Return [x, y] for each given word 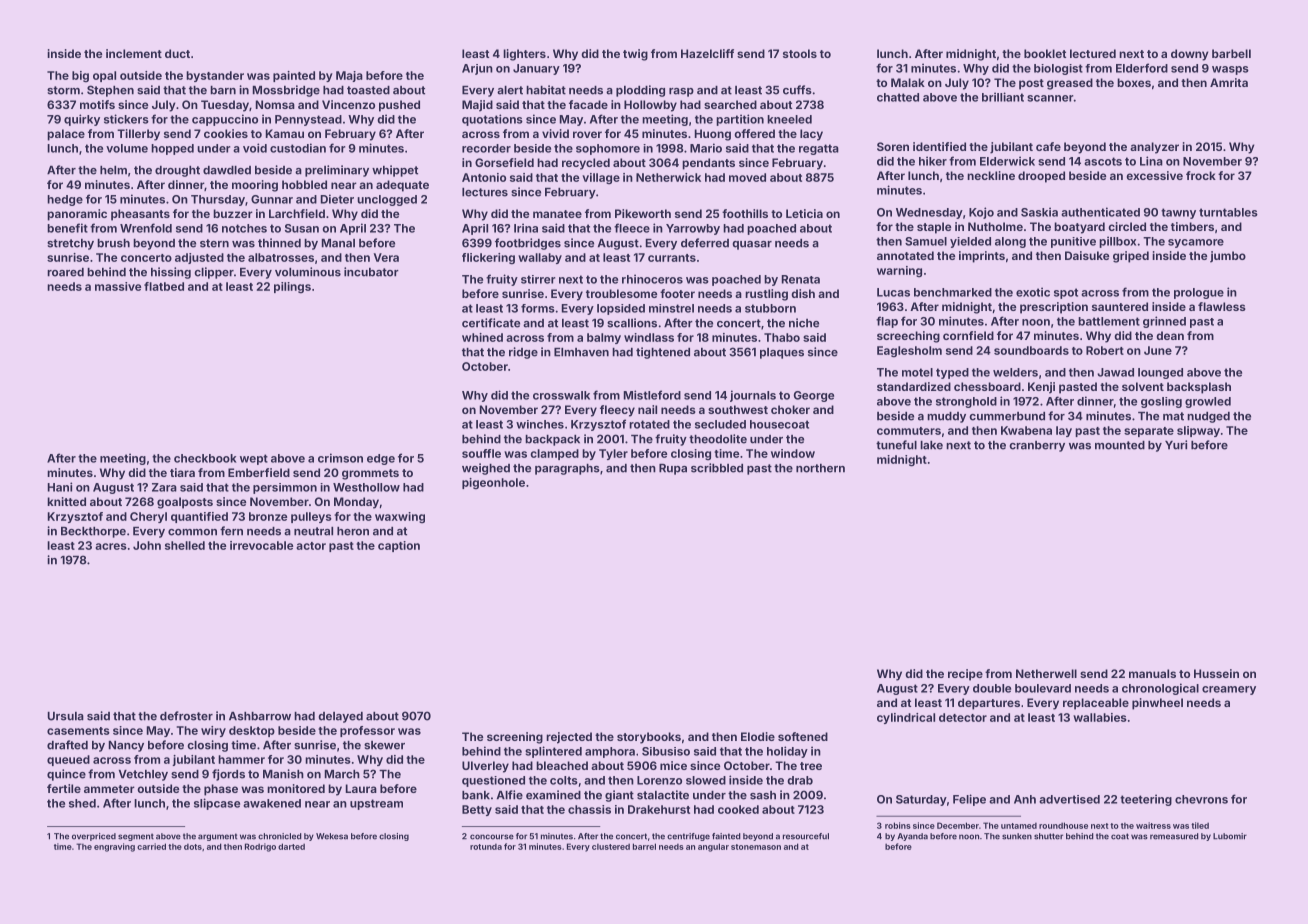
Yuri [1176, 445]
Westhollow [366, 487]
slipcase [217, 804]
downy [1190, 55]
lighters [524, 55]
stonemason [756, 847]
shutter [1048, 836]
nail [647, 409]
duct [177, 53]
